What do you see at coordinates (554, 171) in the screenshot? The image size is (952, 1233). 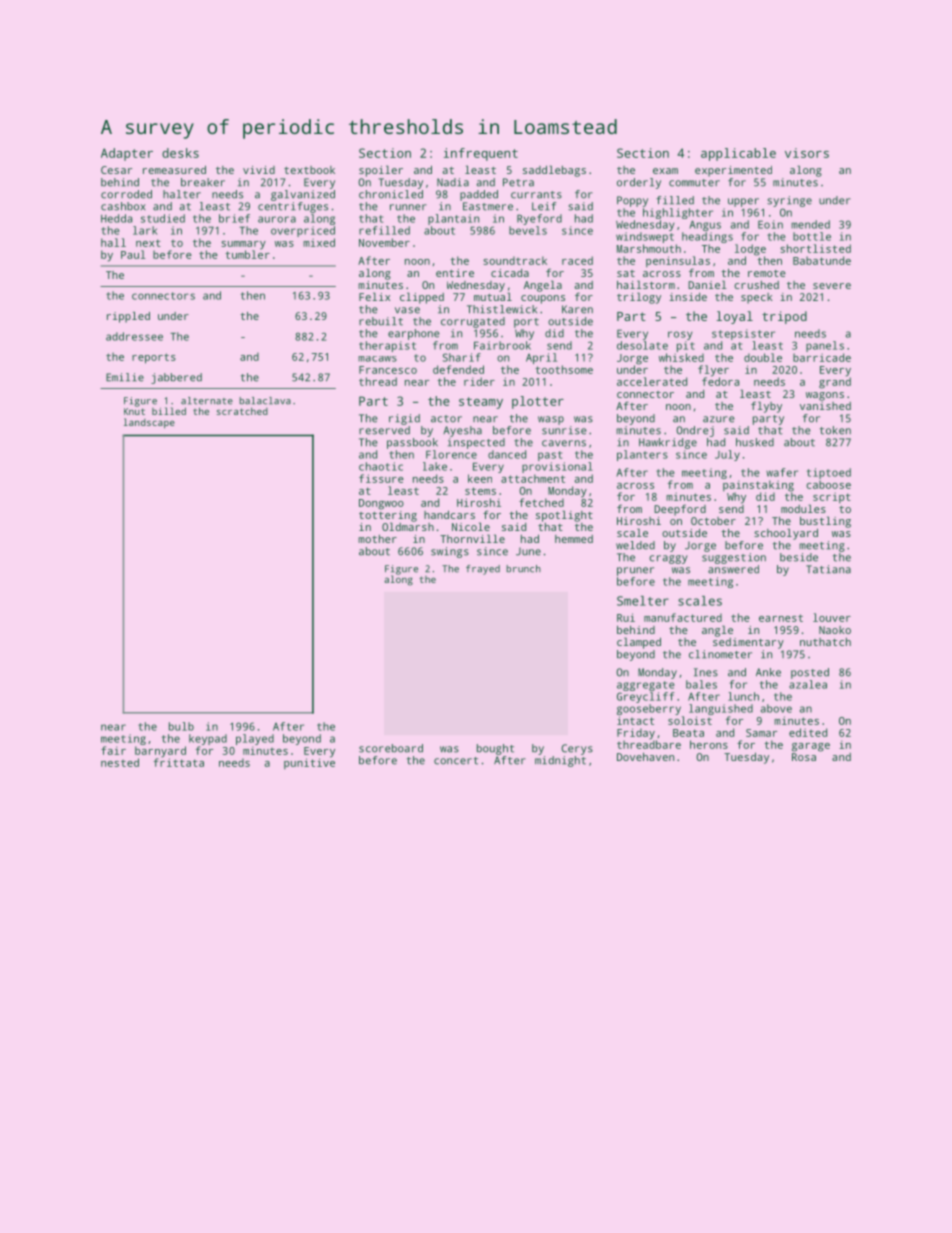 I see `saddlebags` at bounding box center [554, 171].
